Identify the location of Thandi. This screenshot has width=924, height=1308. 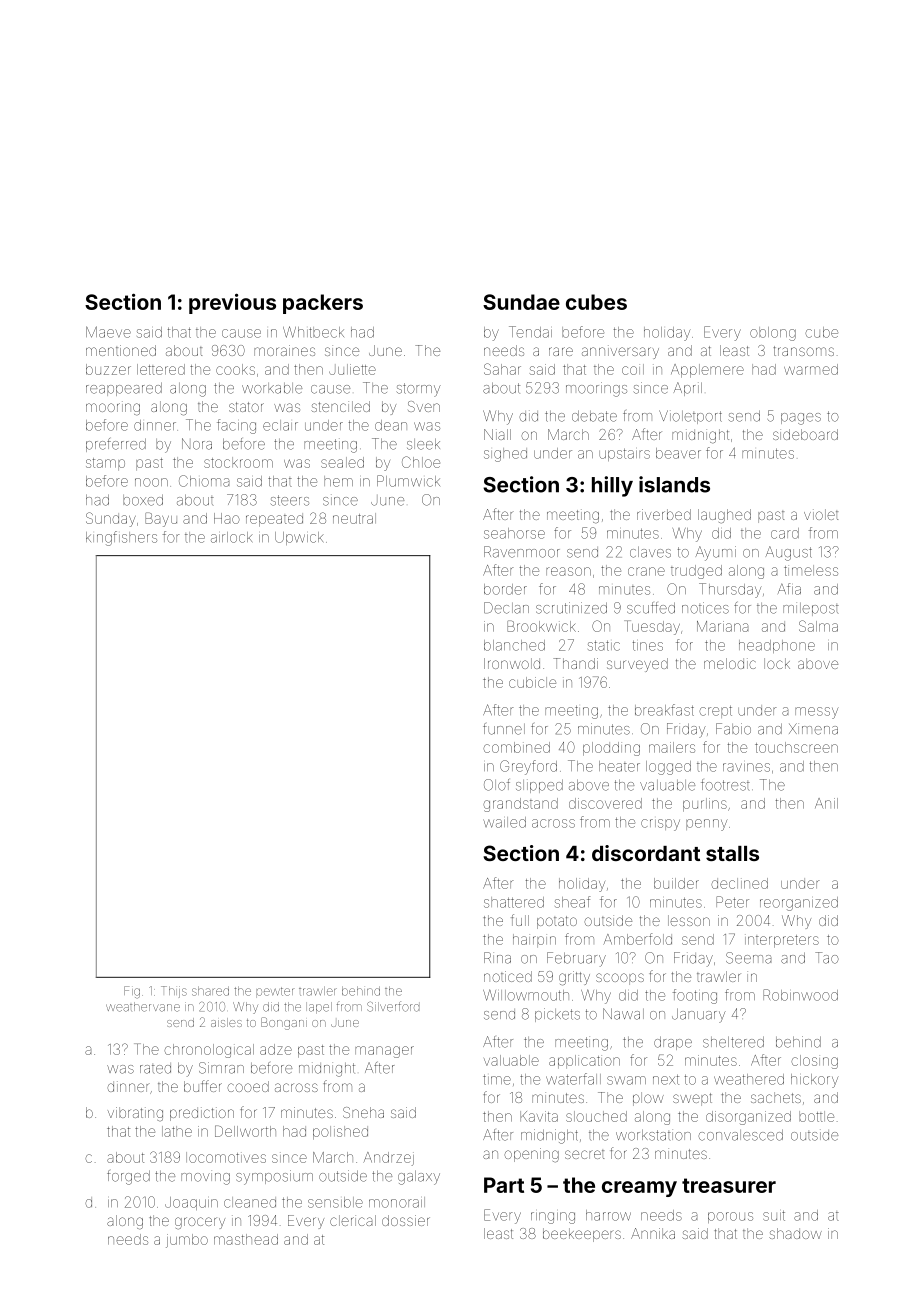
(575, 663).
